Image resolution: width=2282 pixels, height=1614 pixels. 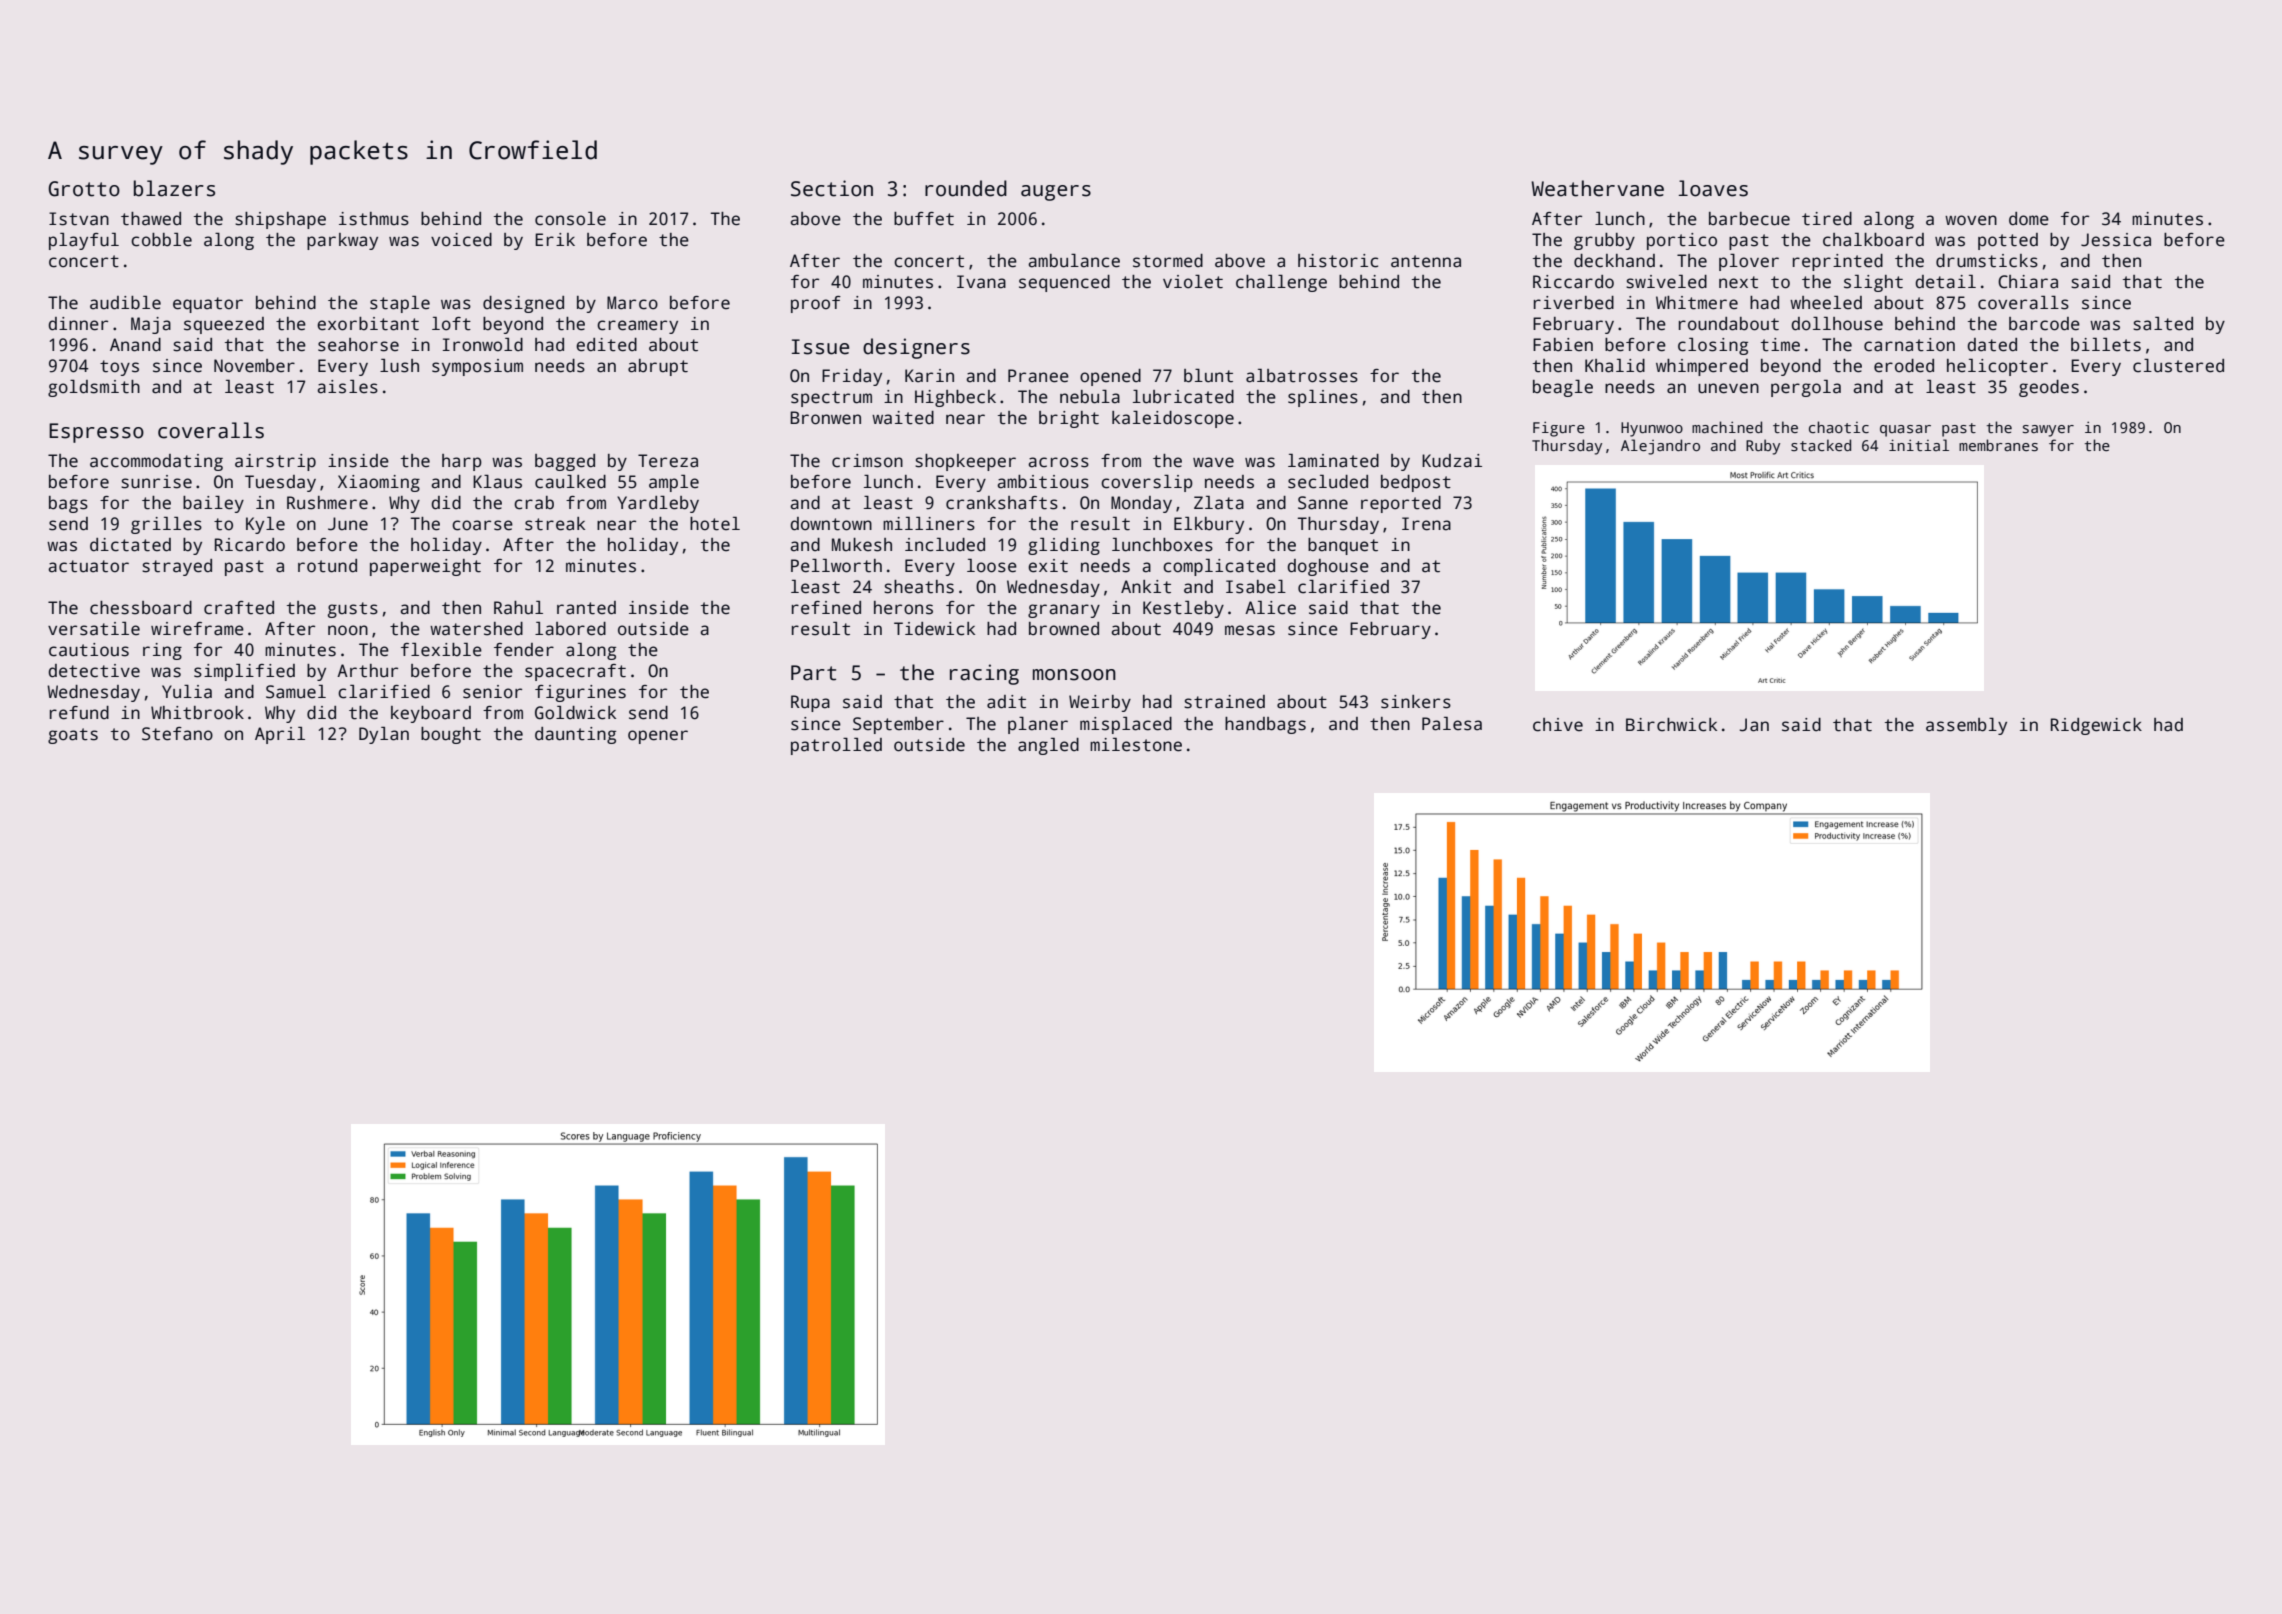 I want to click on Rushmere, so click(x=327, y=503).
